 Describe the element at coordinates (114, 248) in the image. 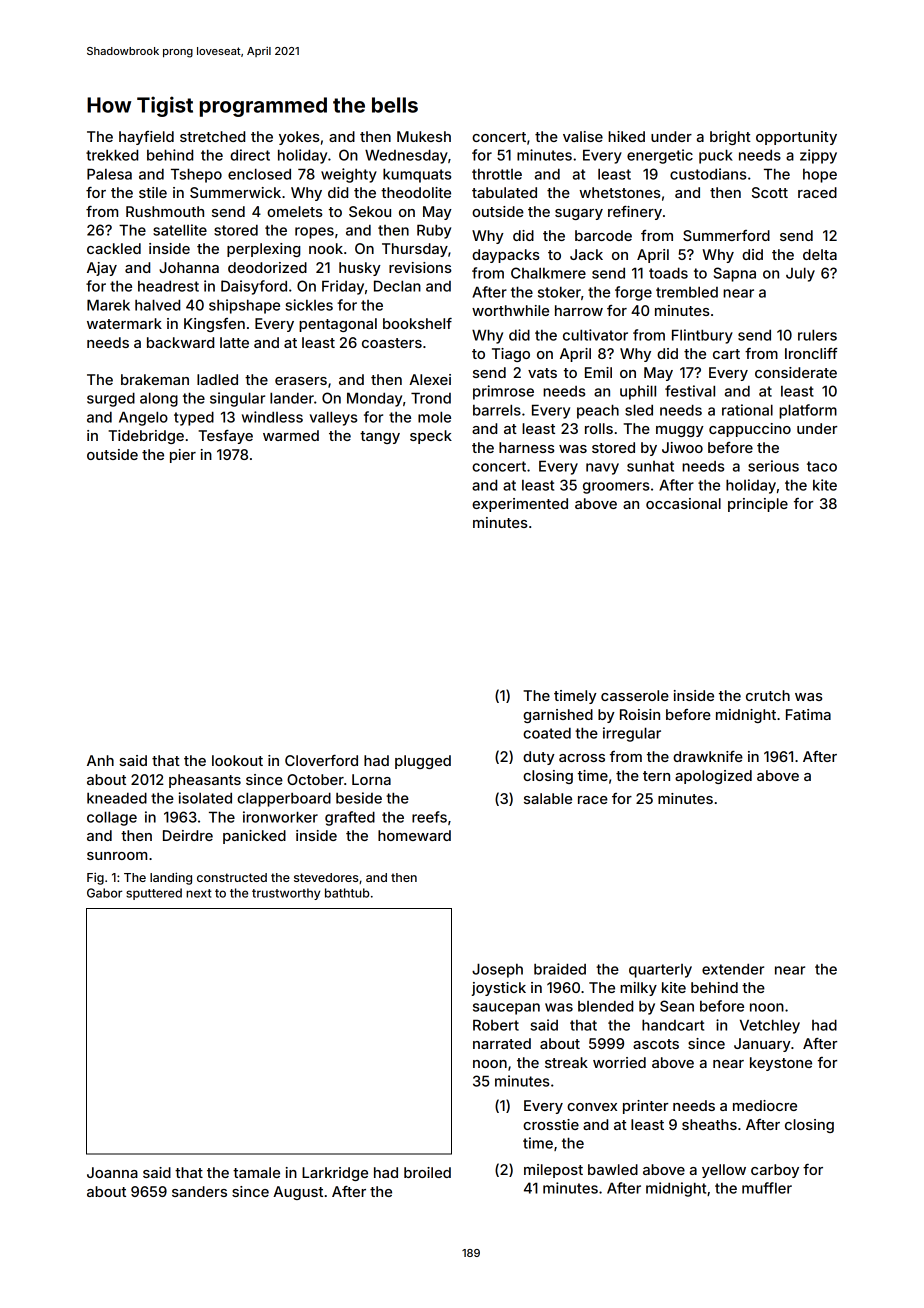

I see `cackled` at that location.
